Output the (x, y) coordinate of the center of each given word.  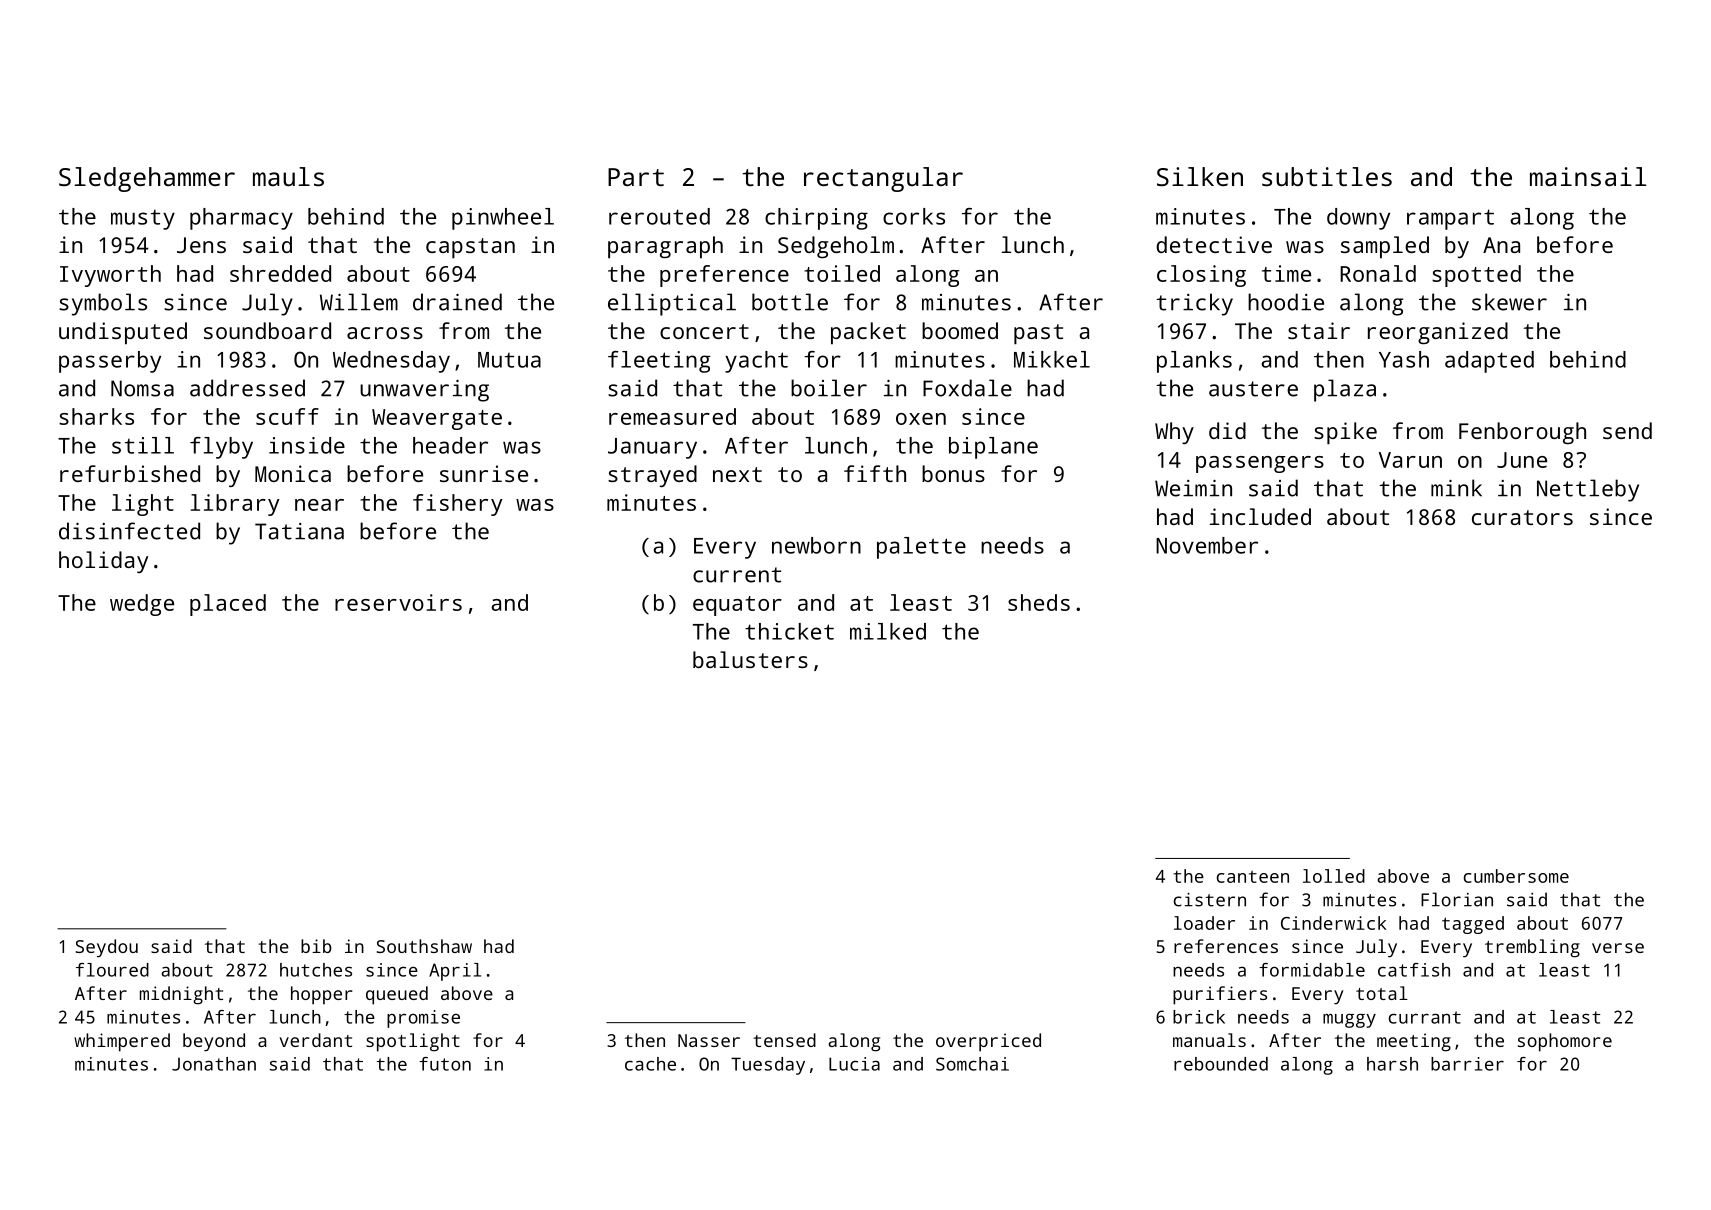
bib (316, 946)
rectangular (883, 179)
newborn (816, 545)
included (1260, 516)
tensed (784, 1040)
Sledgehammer (147, 179)
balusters (750, 659)
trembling (1532, 948)
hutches (316, 970)
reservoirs (398, 602)
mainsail (1588, 176)
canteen (1253, 876)
